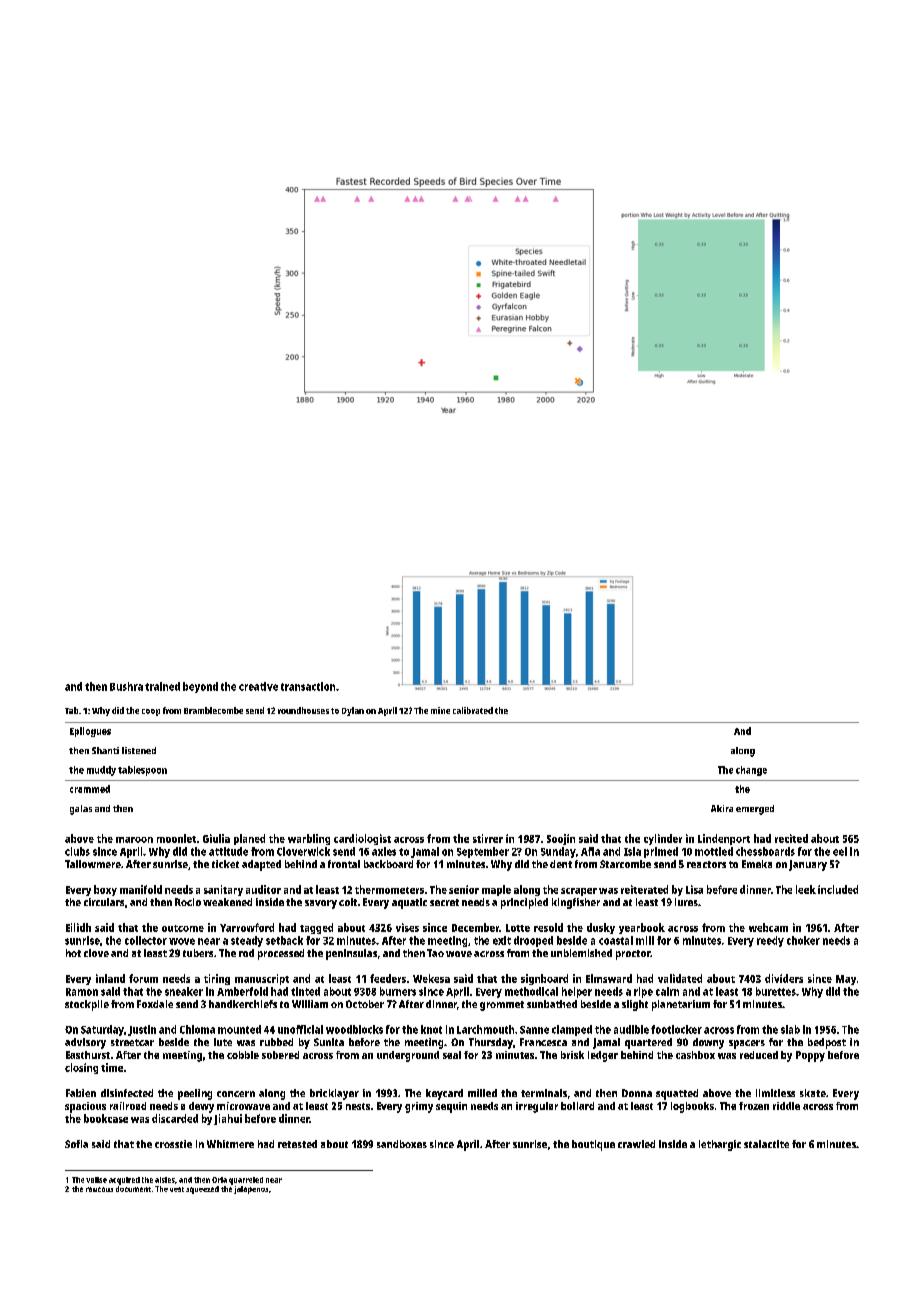 The image size is (924, 1308). What do you see at coordinates (838, 889) in the screenshot?
I see `included` at bounding box center [838, 889].
